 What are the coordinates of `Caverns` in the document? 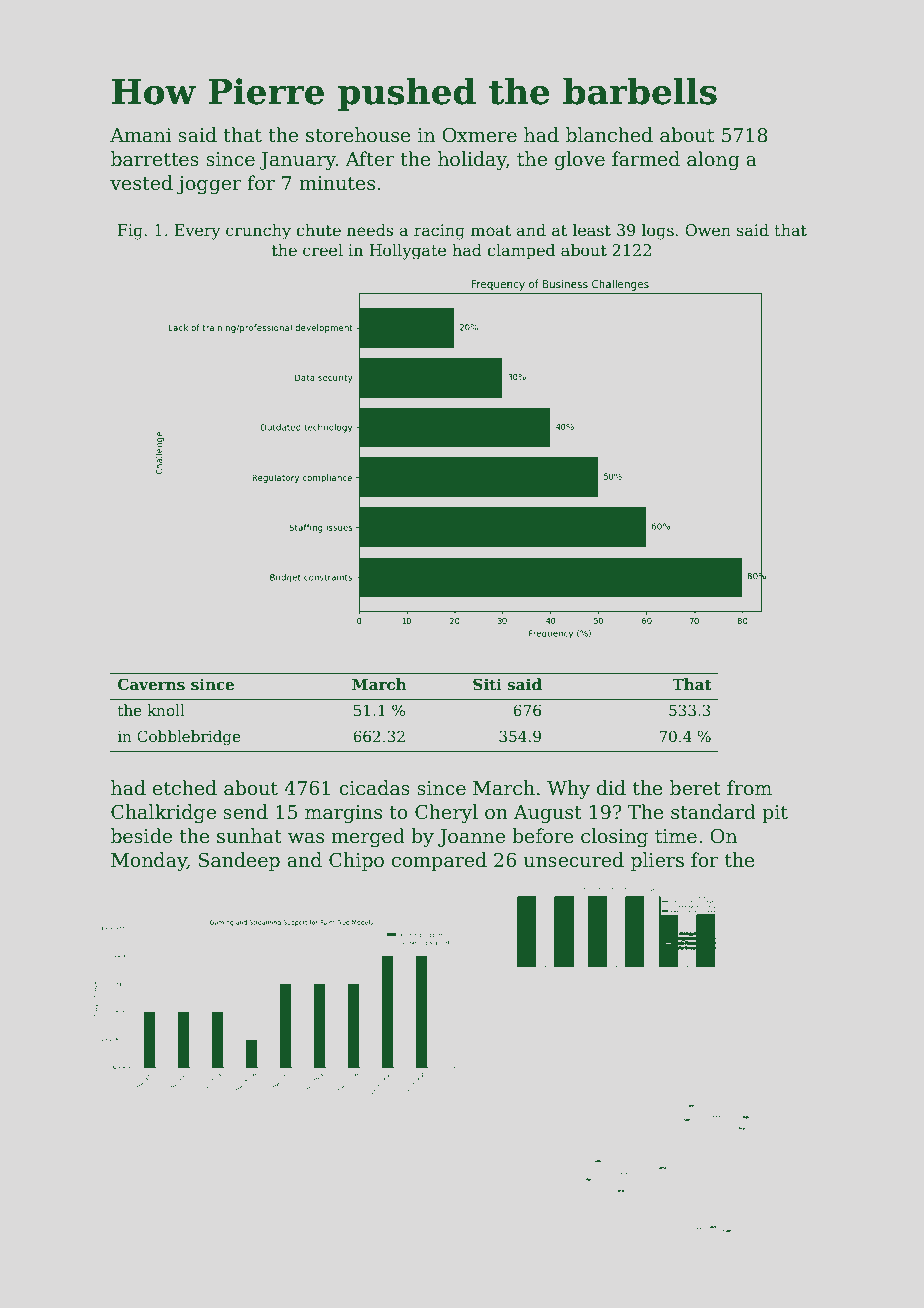 It's located at (151, 684).
